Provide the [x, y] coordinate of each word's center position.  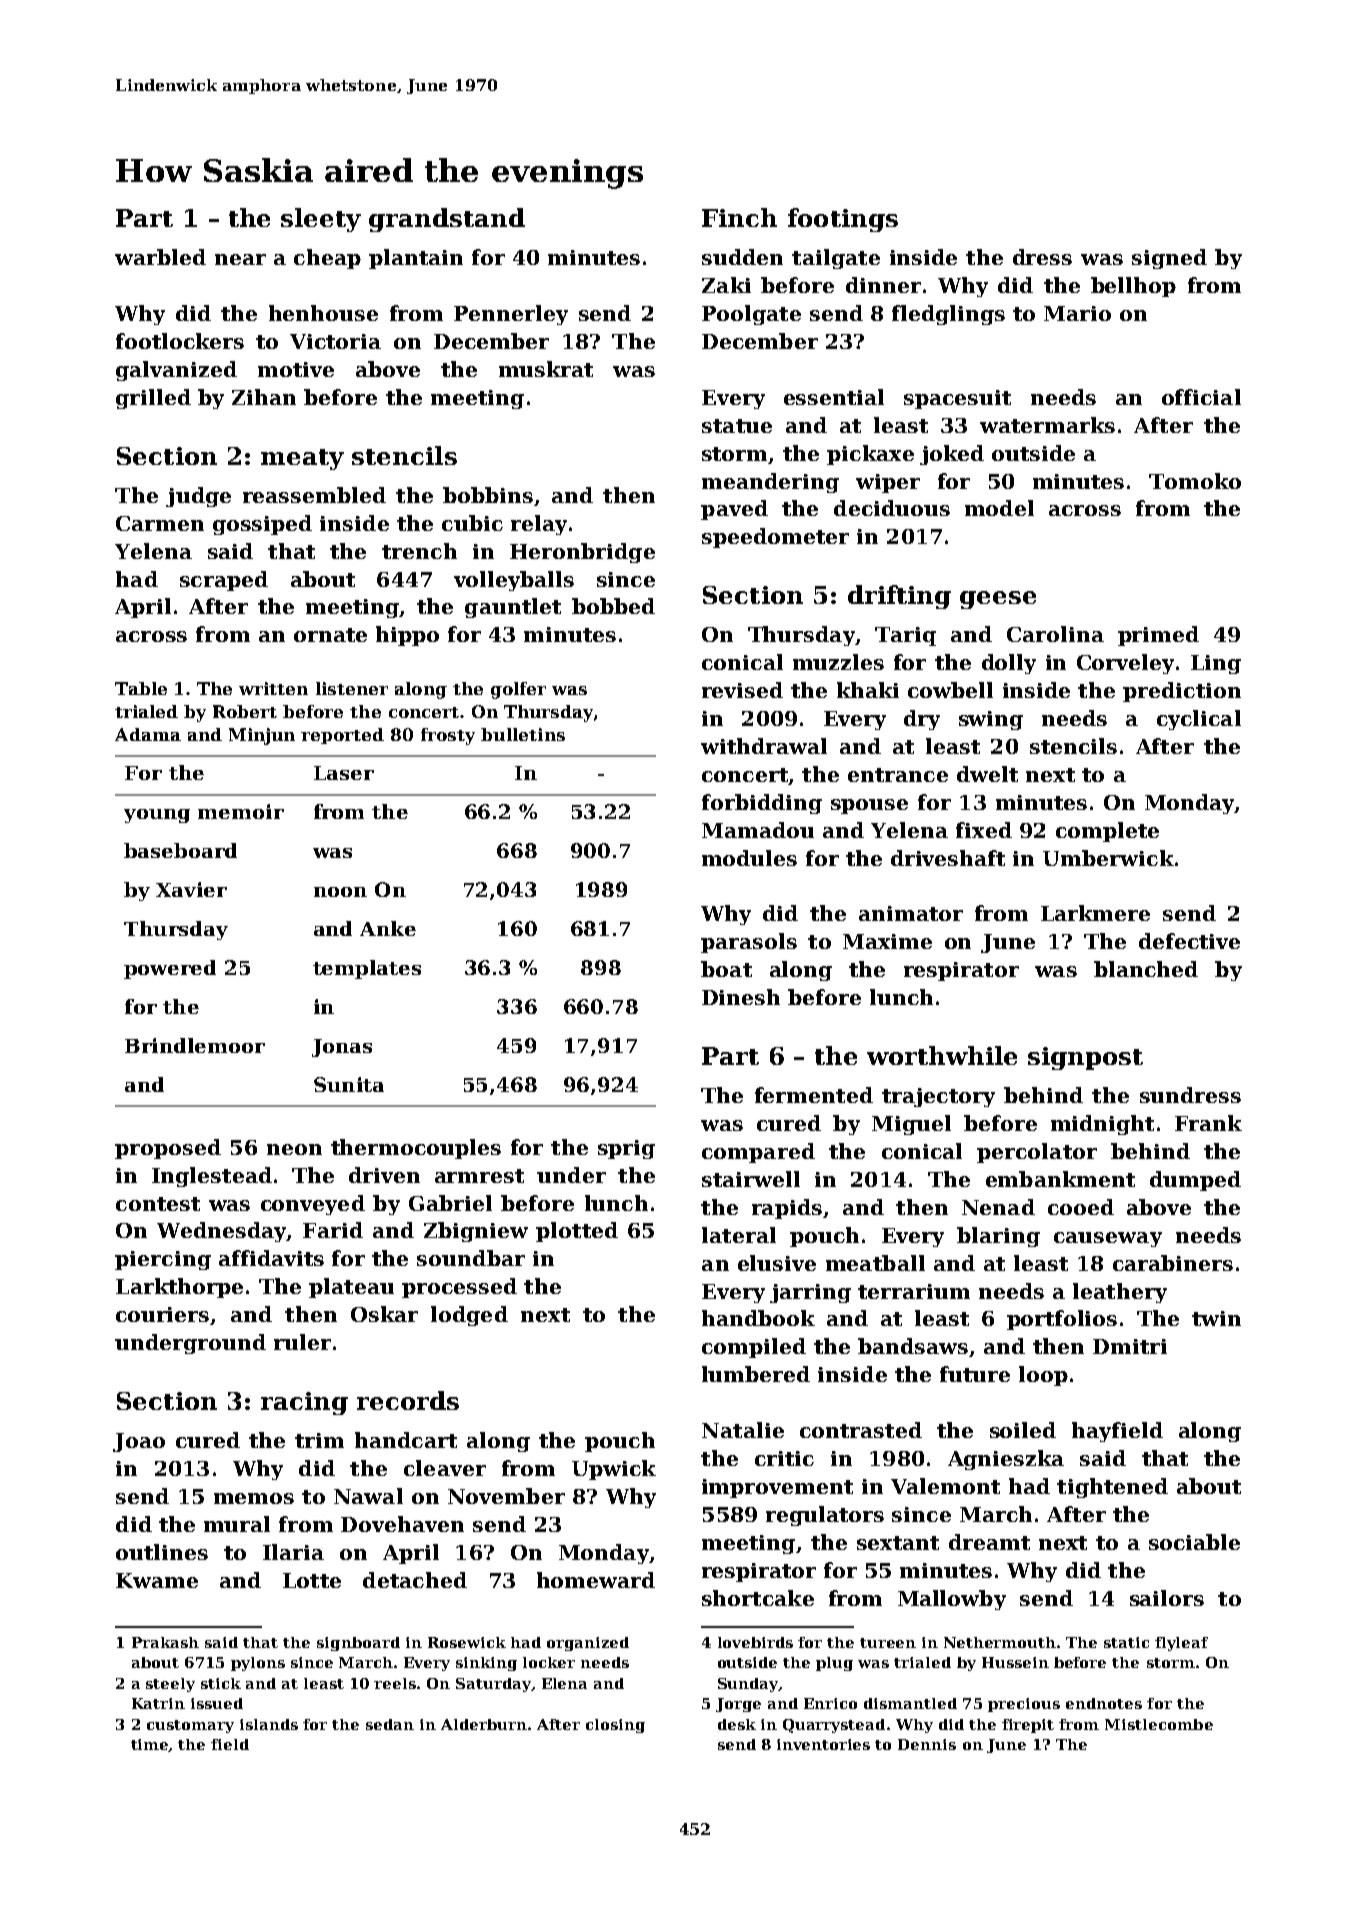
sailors [1167, 1598]
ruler [302, 1342]
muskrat [546, 369]
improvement [777, 1488]
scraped [224, 581]
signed [1169, 259]
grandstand [447, 220]
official [1201, 397]
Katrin [158, 1703]
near [240, 259]
